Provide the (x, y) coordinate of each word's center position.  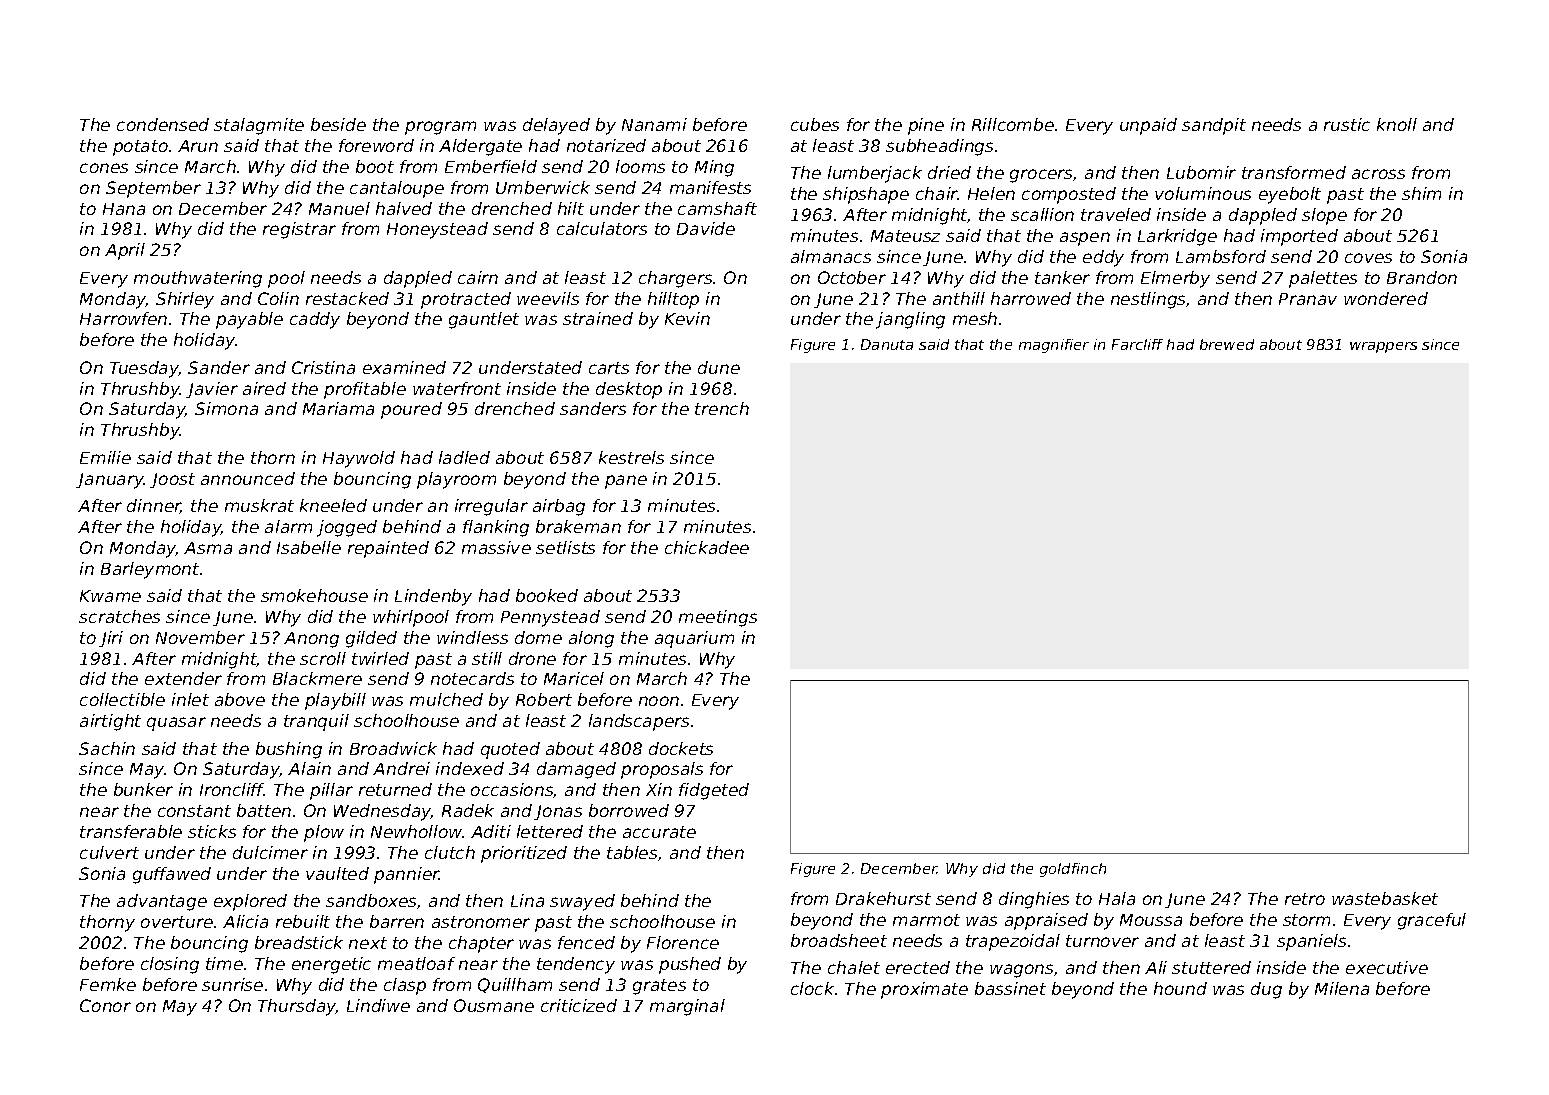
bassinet (1010, 988)
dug (1266, 990)
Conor (105, 1005)
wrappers (1383, 347)
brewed (1227, 344)
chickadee (707, 547)
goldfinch (1073, 870)
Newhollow (417, 831)
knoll (1397, 124)
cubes (815, 124)
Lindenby (433, 597)
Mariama (338, 408)
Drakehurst (883, 898)
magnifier (1054, 346)
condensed (163, 124)
